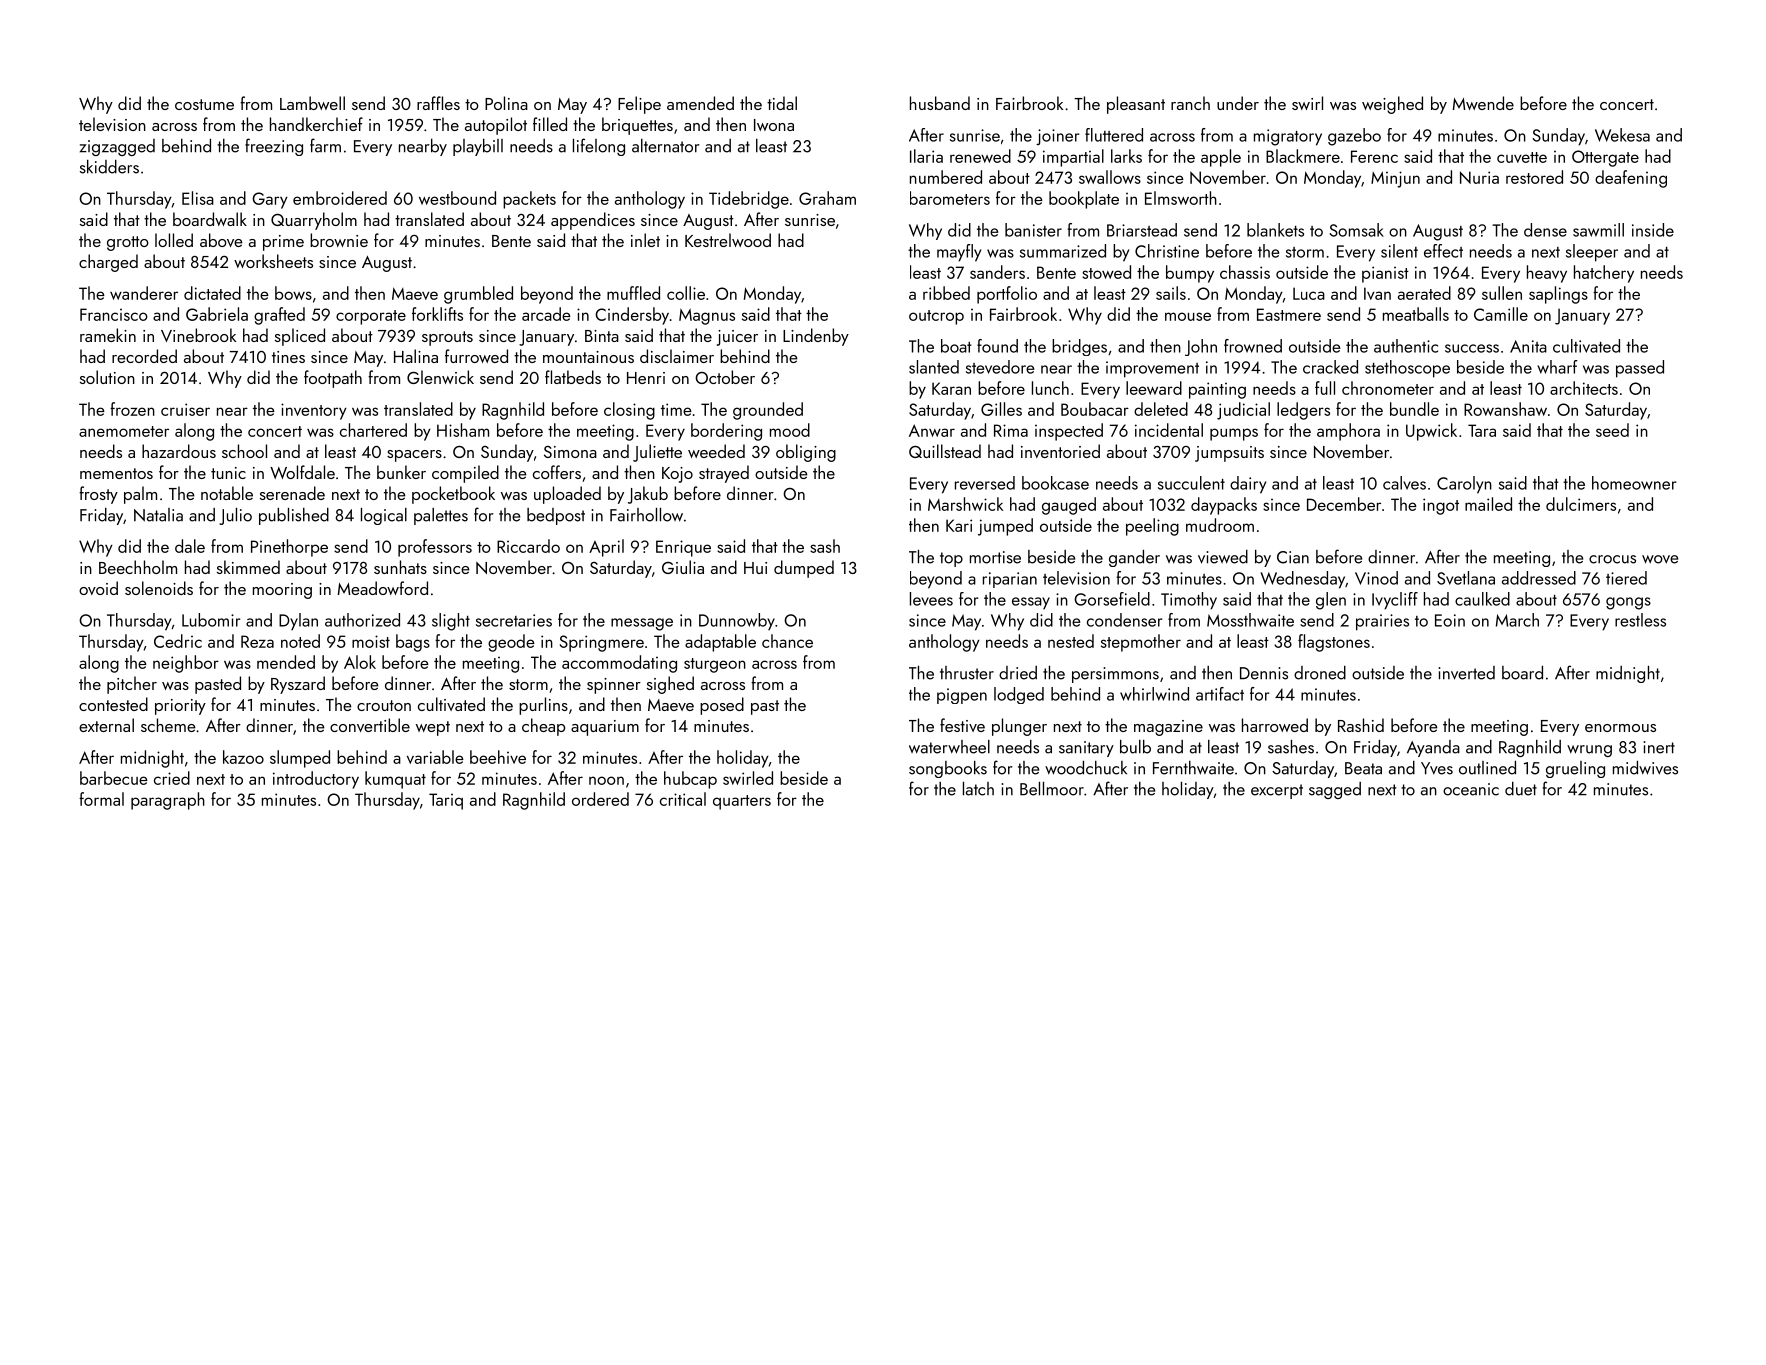 The height and width of the screenshot is (1365, 1766). Describe the element at coordinates (168, 725) in the screenshot. I see `scheme` at that location.
